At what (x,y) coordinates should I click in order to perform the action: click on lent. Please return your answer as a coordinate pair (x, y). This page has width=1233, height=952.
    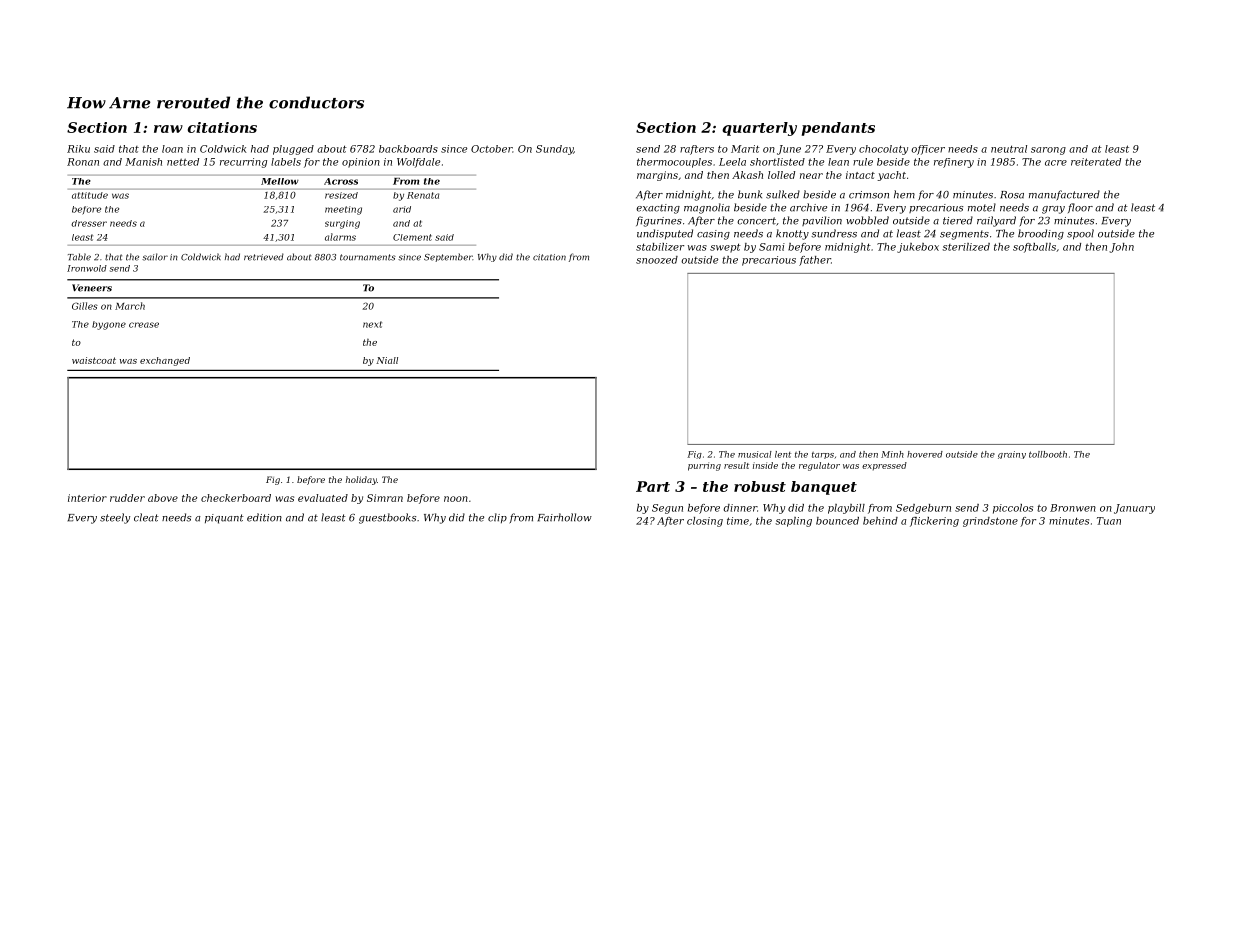
    Looking at the image, I should click on (783, 454).
